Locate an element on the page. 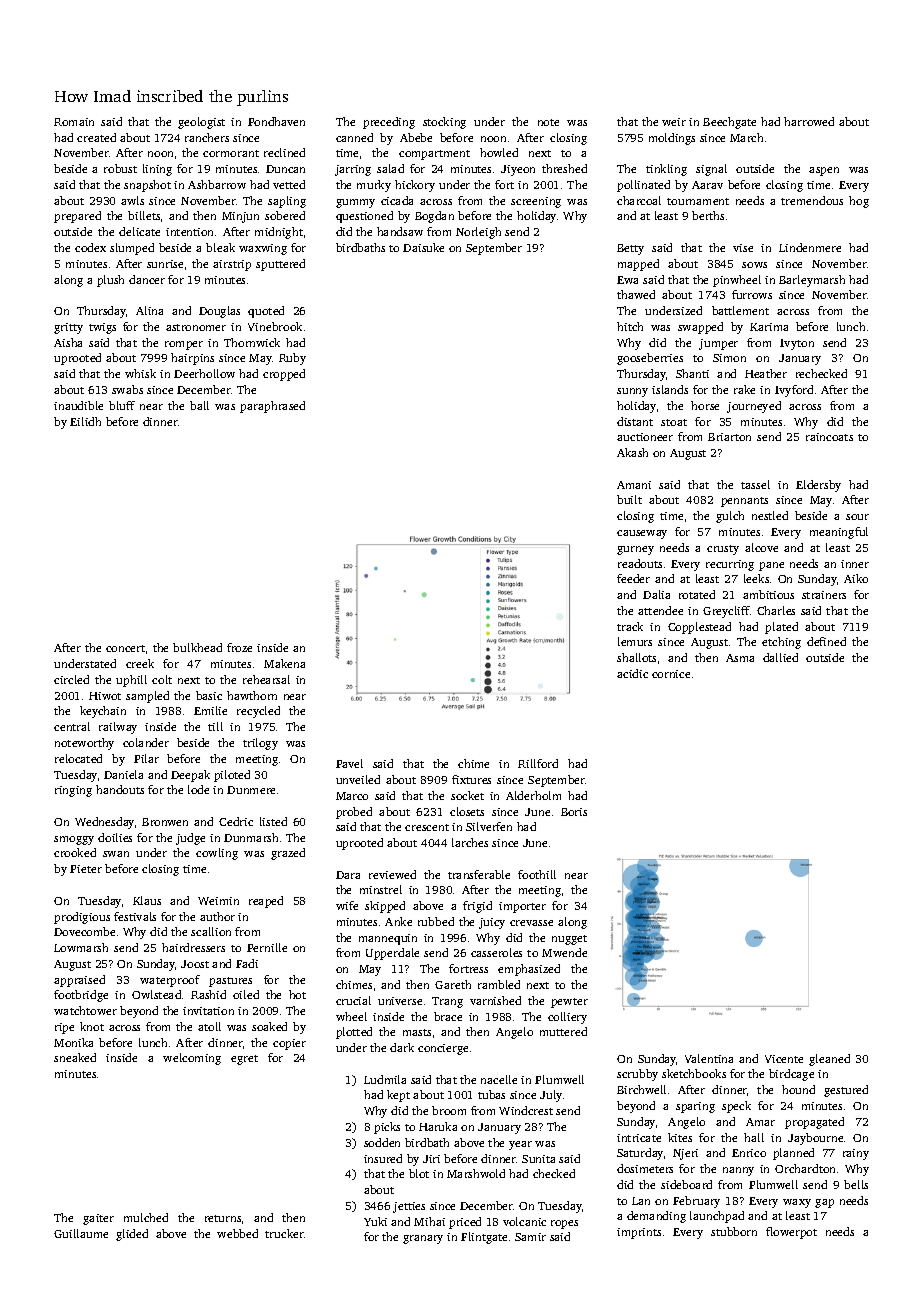 The width and height of the image is (924, 1308). Akash is located at coordinates (632, 452).
